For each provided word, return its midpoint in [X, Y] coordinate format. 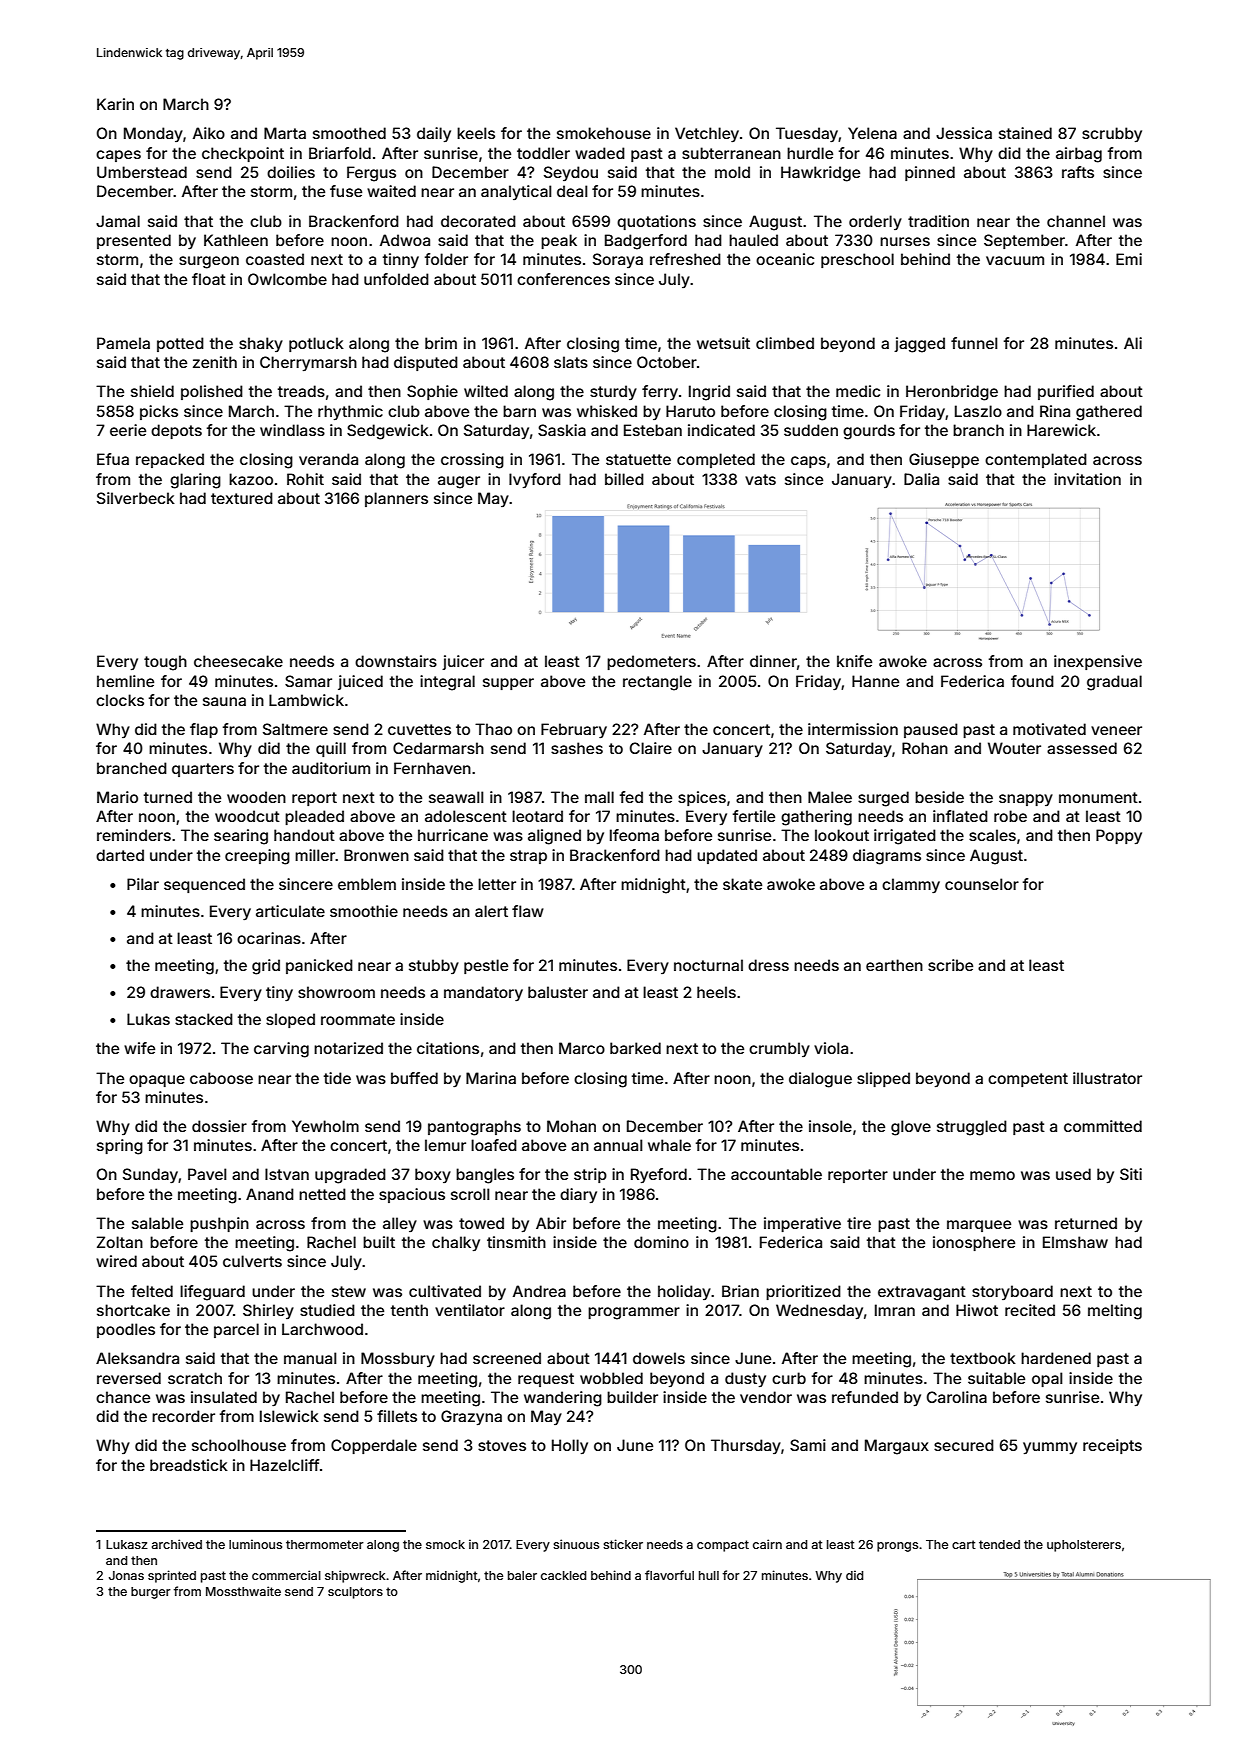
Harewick [1061, 430]
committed [1103, 1126]
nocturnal [708, 965]
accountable [776, 1174]
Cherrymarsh [308, 363]
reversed [129, 1378]
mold [732, 172]
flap [204, 730]
